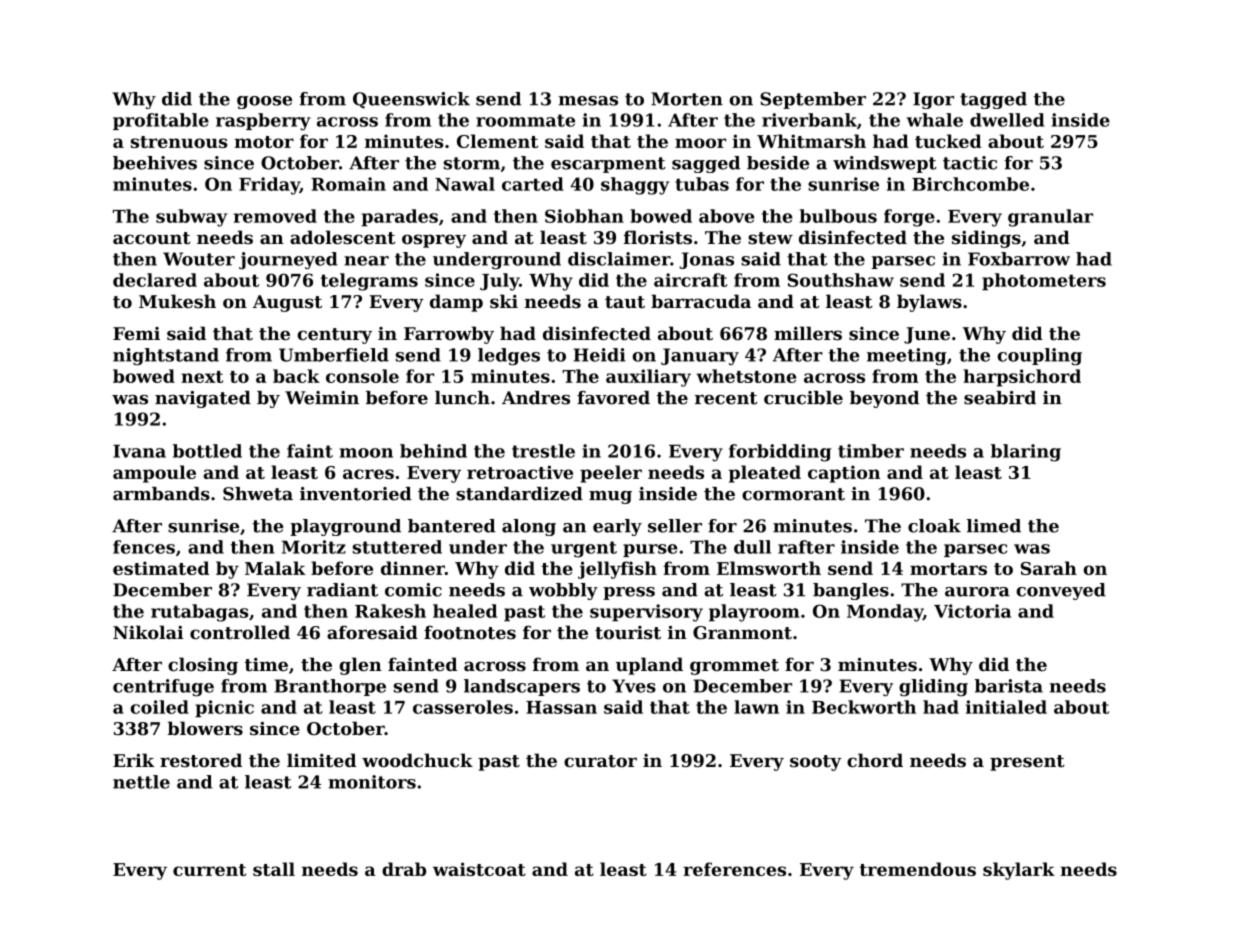 This screenshot has height=952, width=1233. I want to click on Wouter, so click(199, 259).
